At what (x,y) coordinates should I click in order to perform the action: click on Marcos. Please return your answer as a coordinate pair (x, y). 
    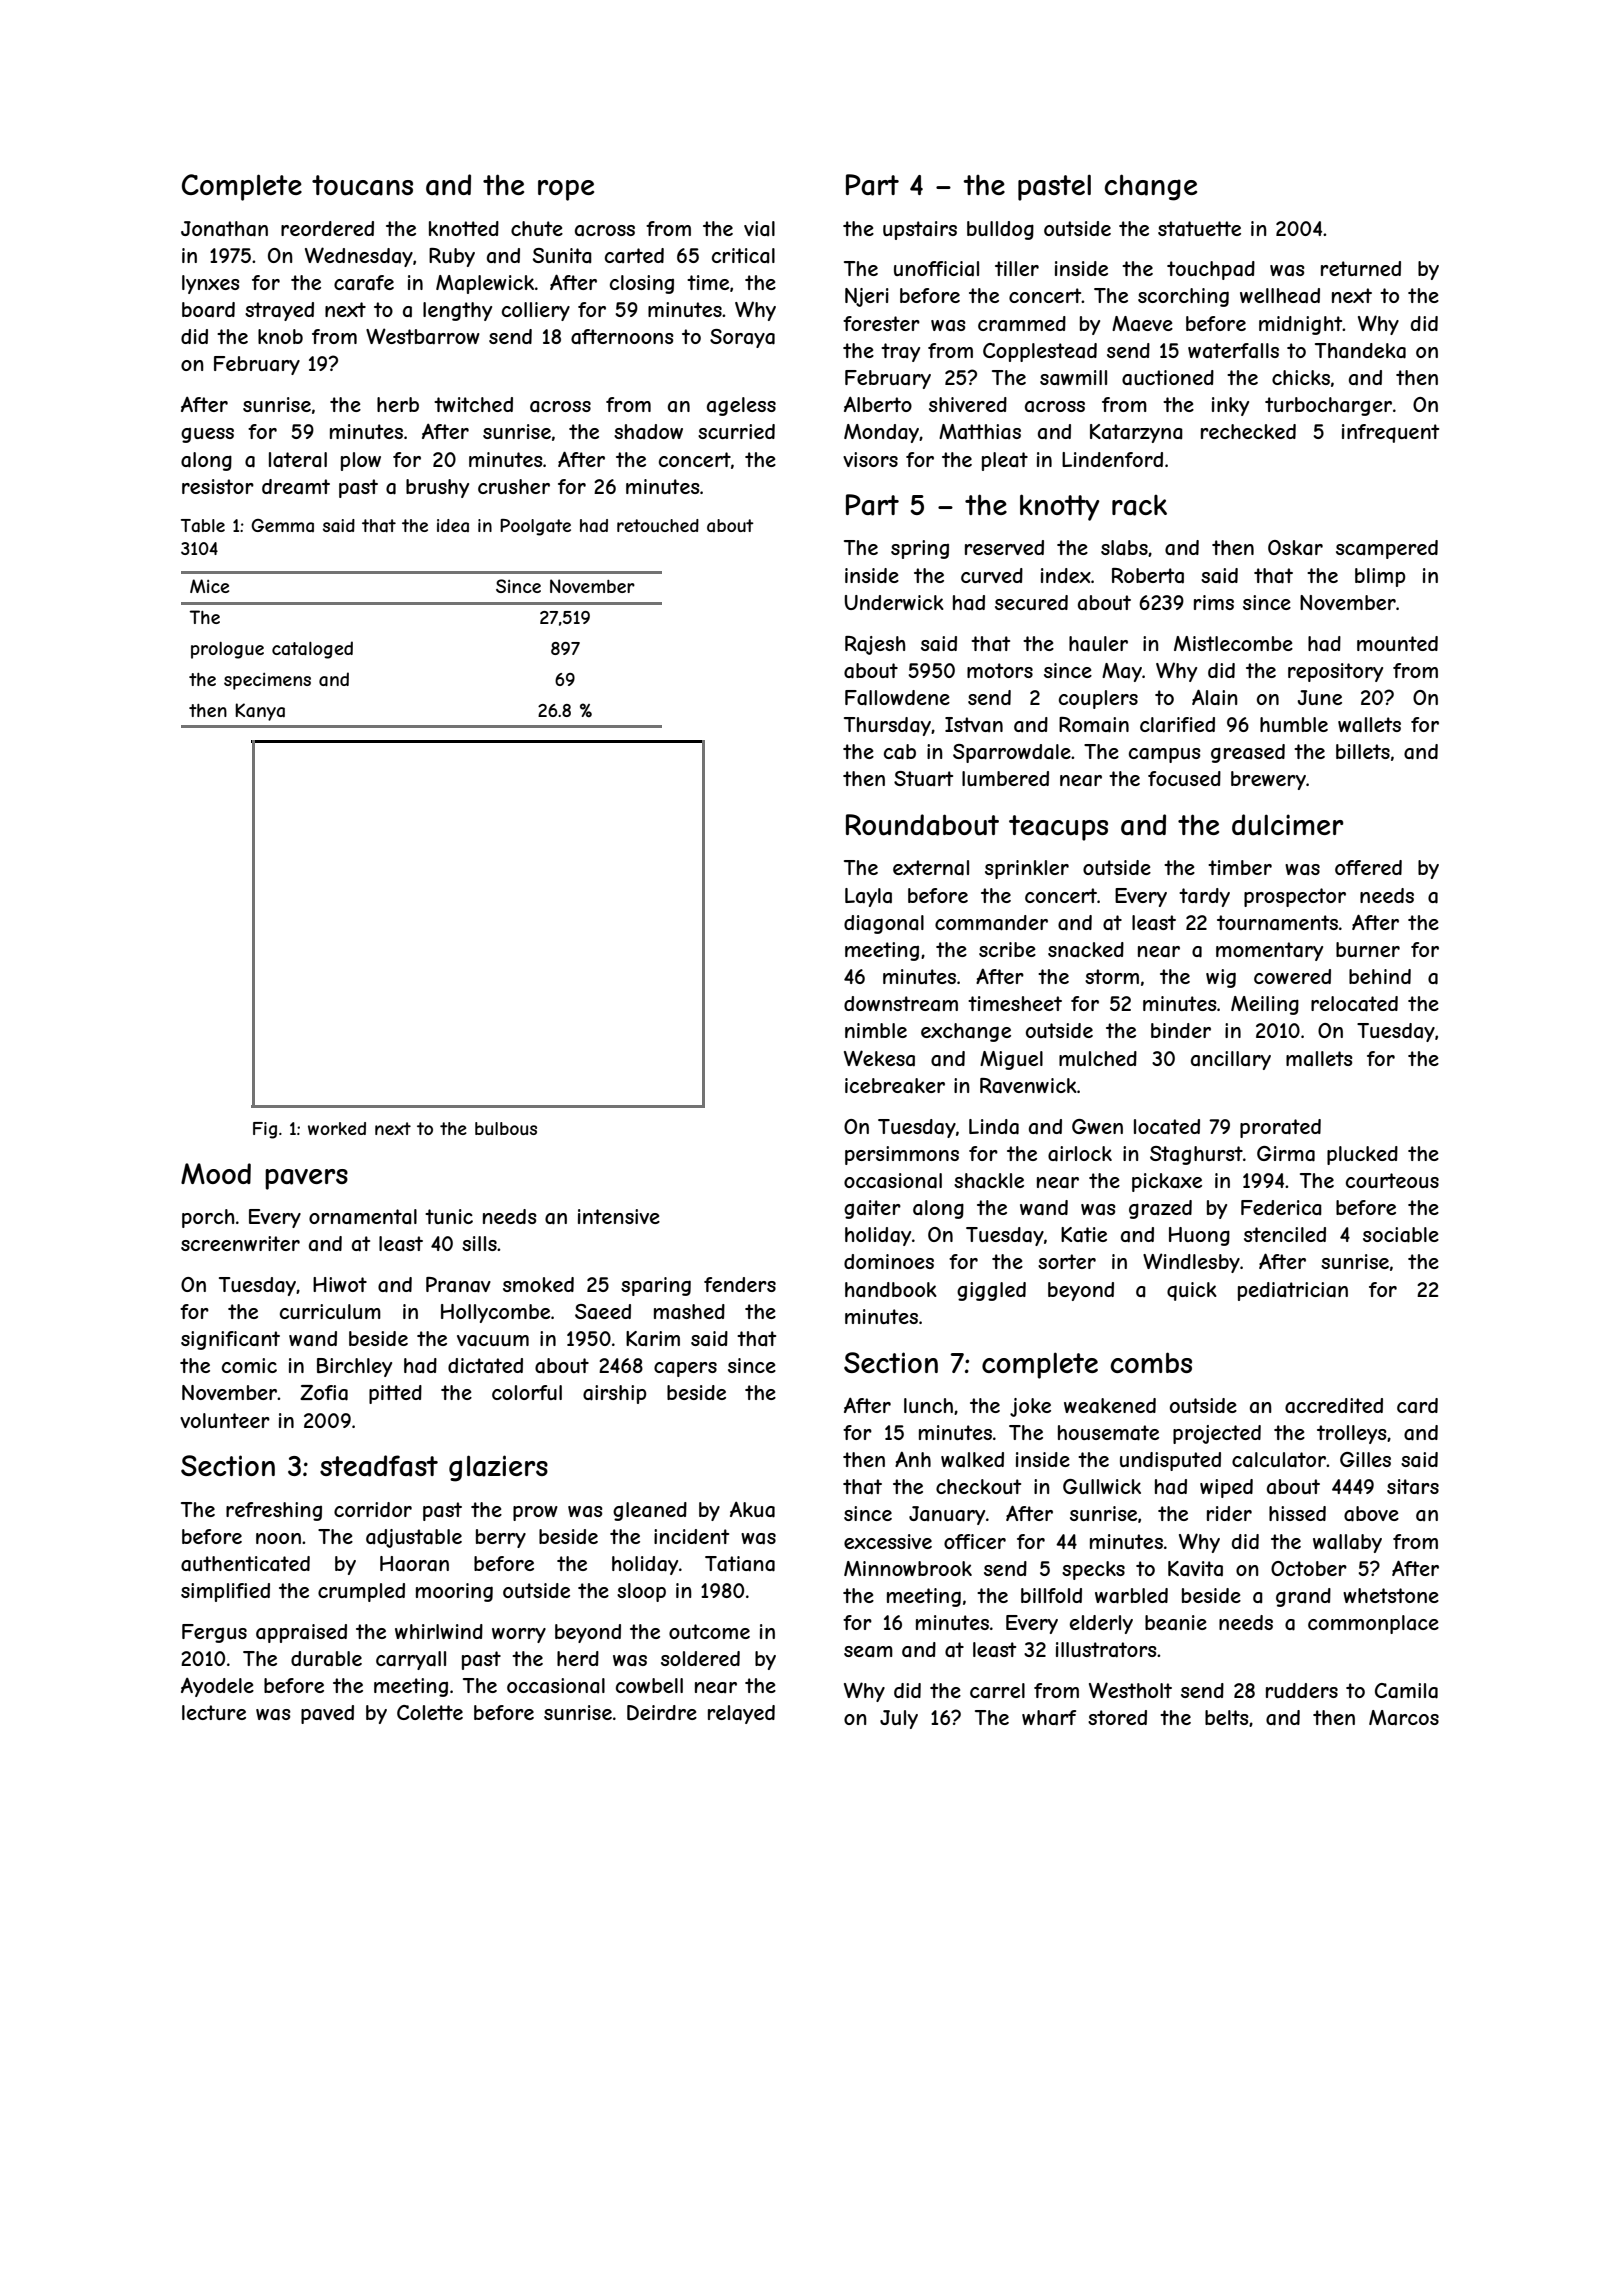
    Looking at the image, I should click on (1404, 1718).
